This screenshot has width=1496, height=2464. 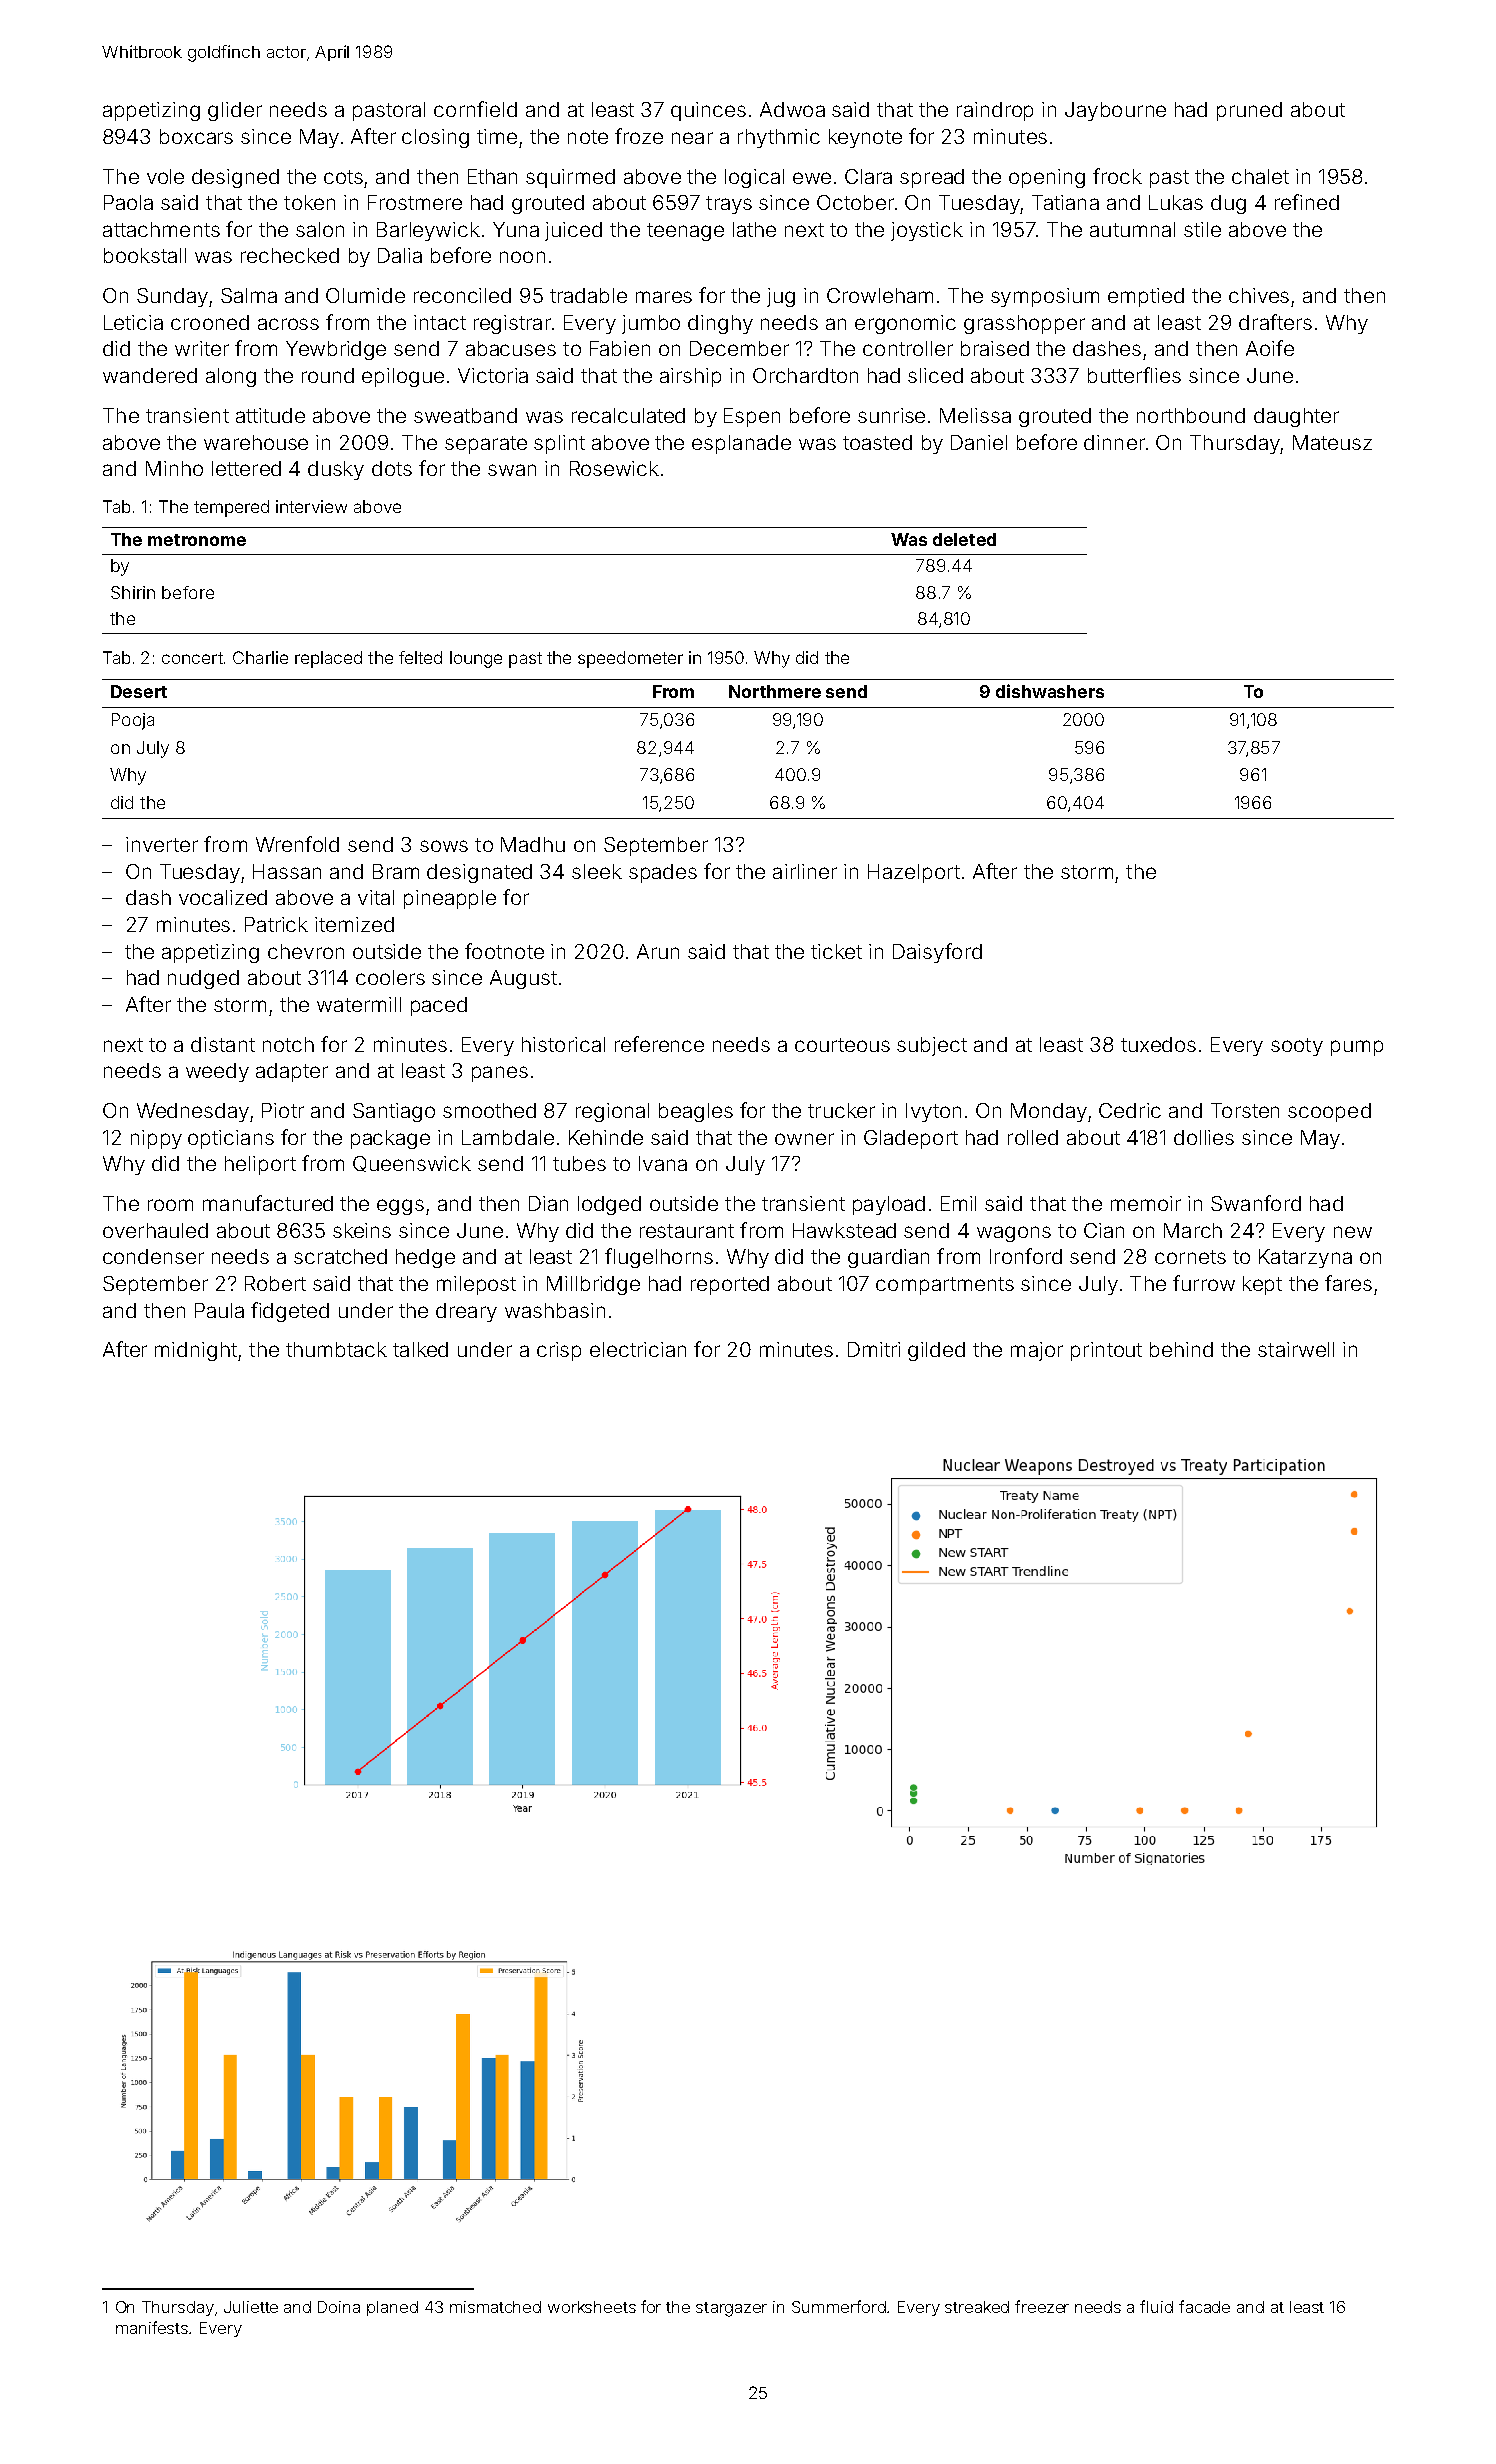 I want to click on Mateusz, so click(x=1332, y=442).
